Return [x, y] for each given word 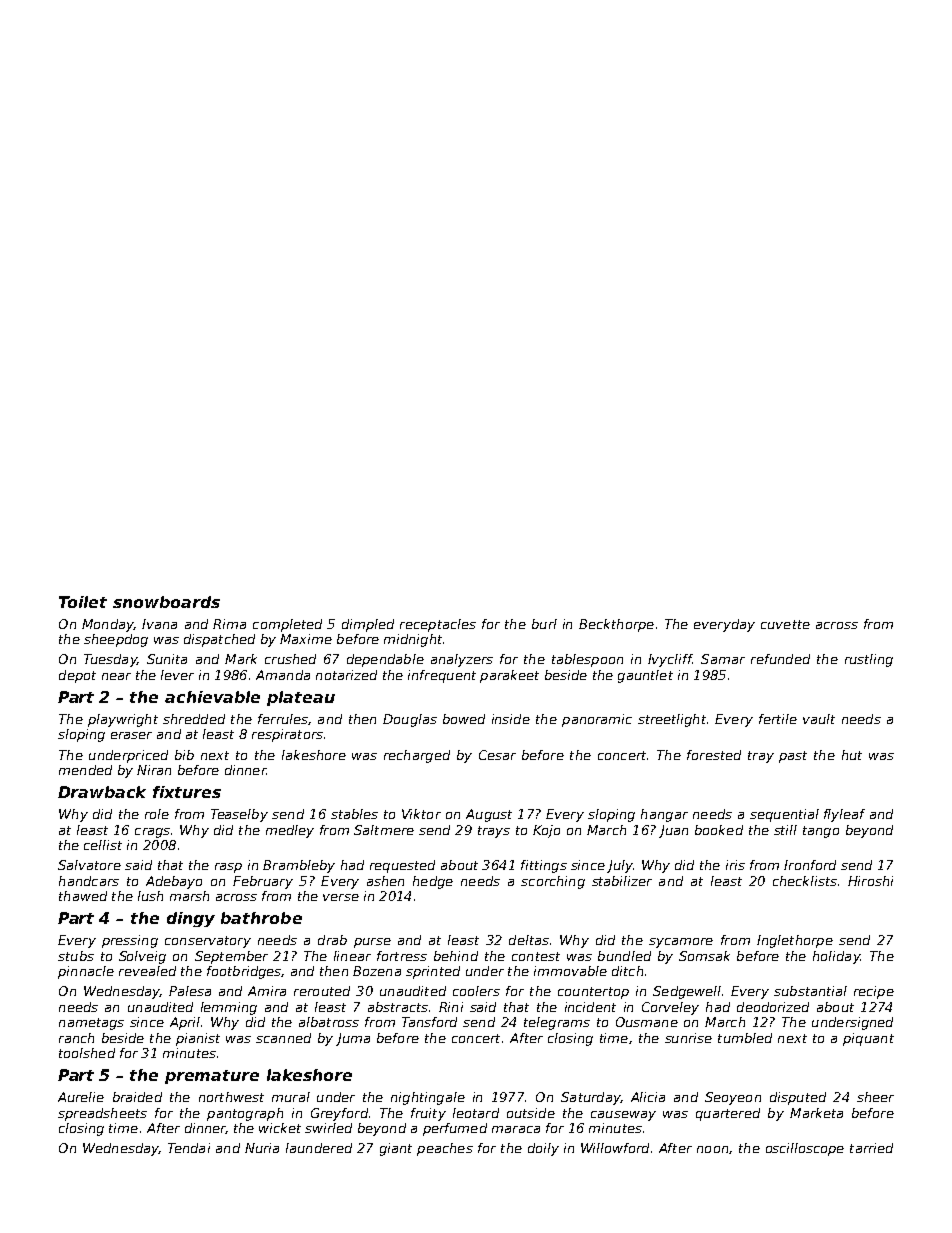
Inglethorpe [795, 941]
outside [531, 1113]
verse [341, 897]
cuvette [785, 624]
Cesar [497, 755]
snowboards [166, 602]
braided [137, 1097]
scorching [553, 882]
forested [714, 755]
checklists [805, 881]
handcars [89, 881]
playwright [123, 720]
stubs [76, 956]
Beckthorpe [616, 625]
